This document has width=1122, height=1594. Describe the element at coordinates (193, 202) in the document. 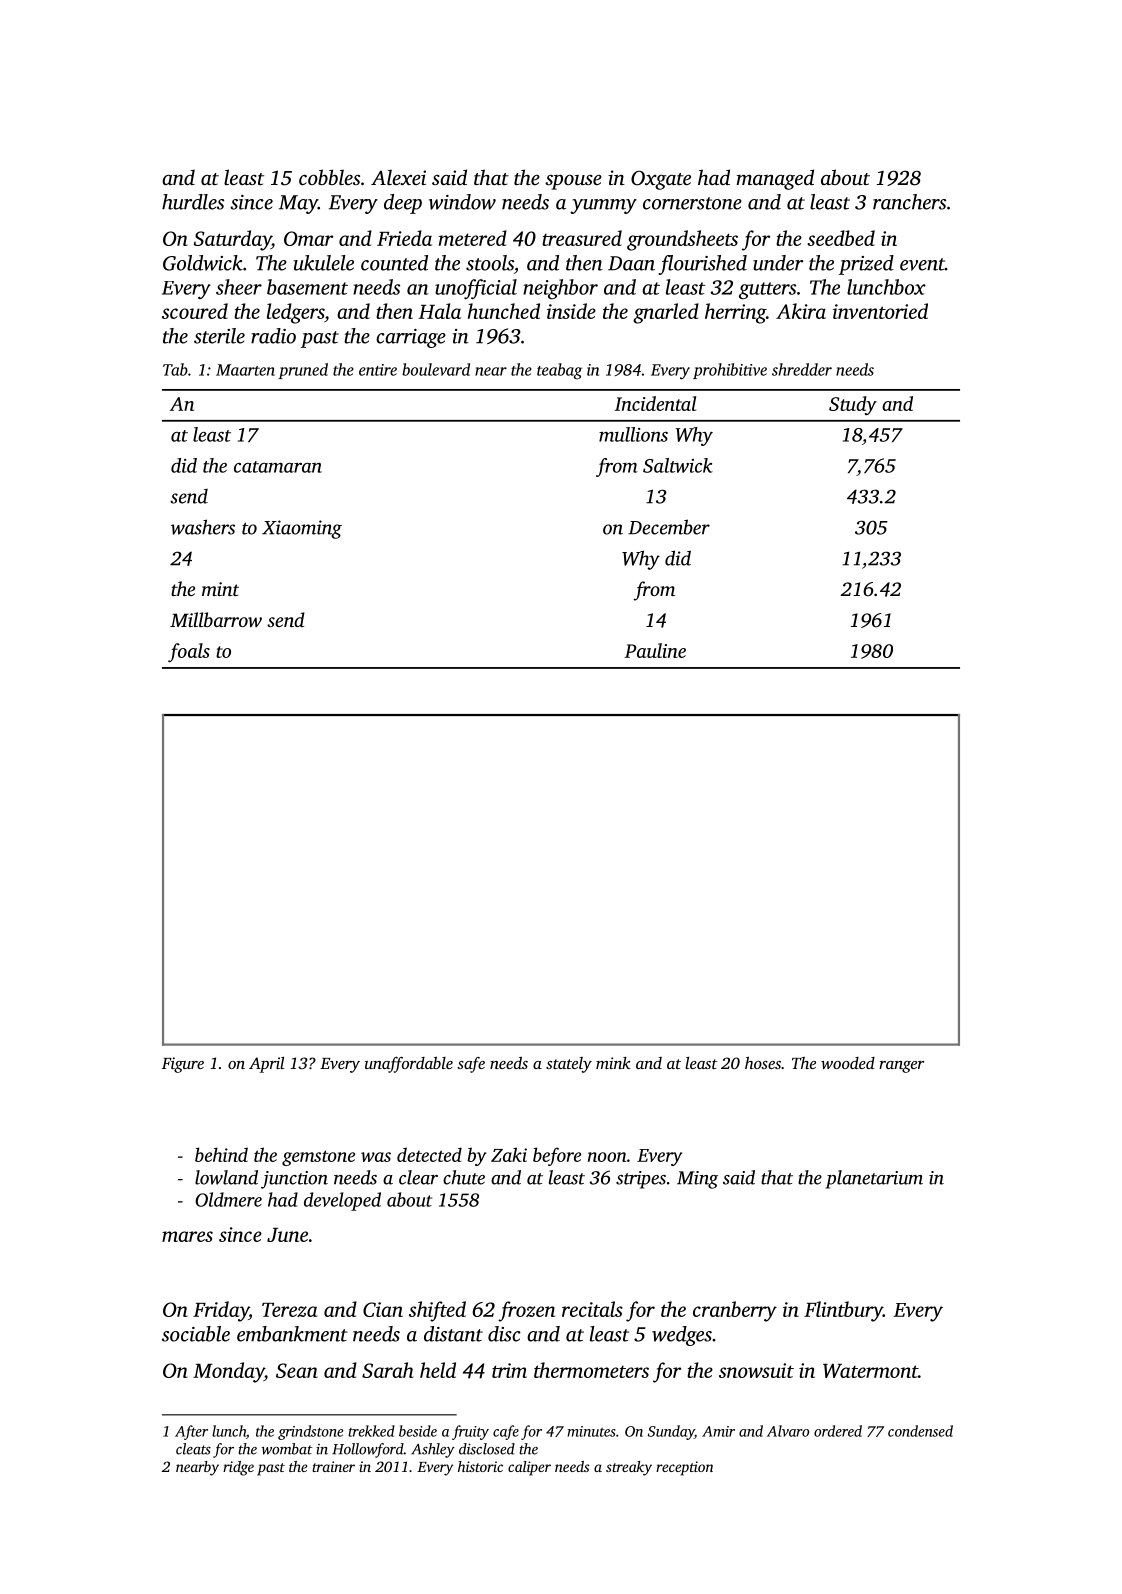

I see `hurdles` at that location.
